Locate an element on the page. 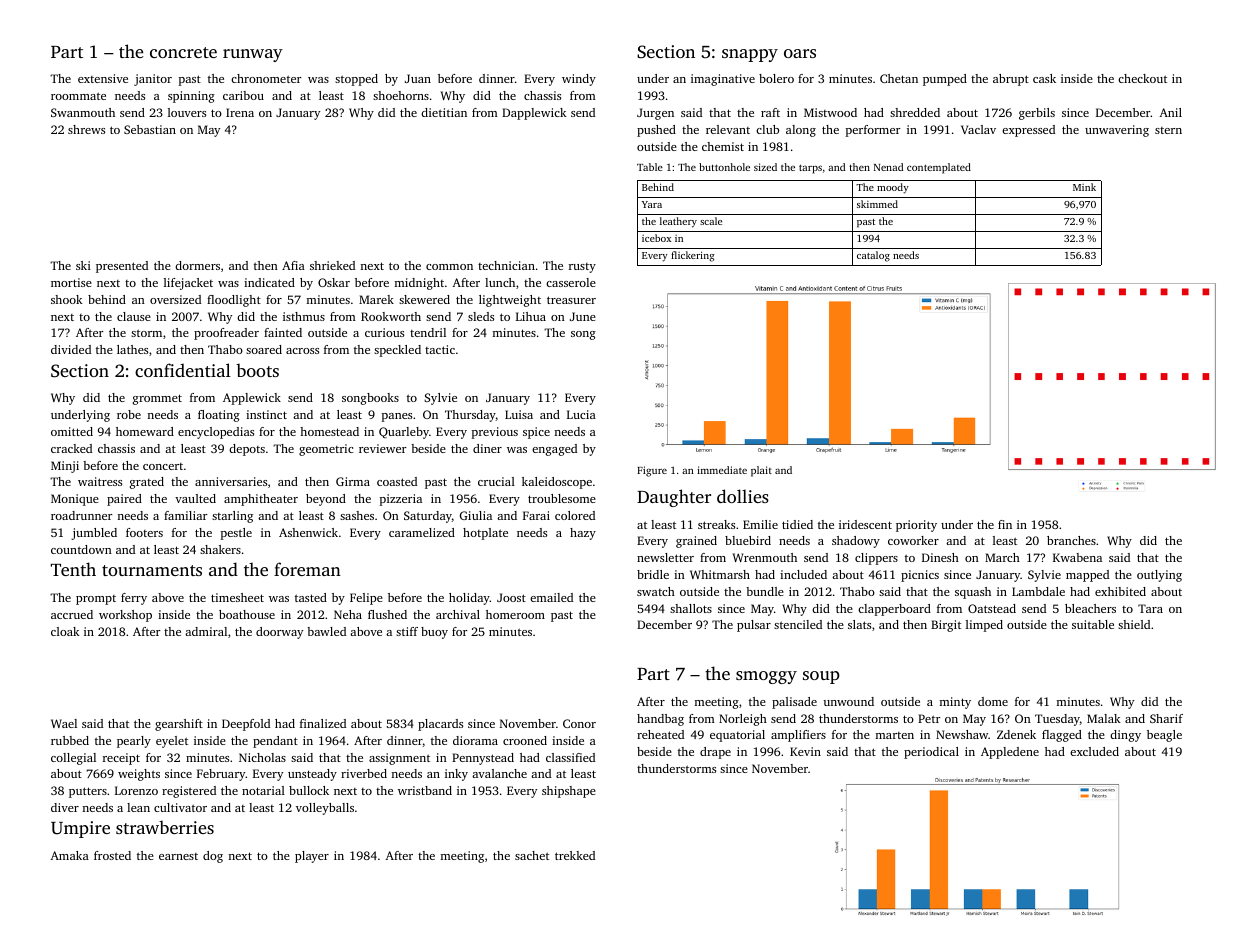  bridle is located at coordinates (653, 574).
